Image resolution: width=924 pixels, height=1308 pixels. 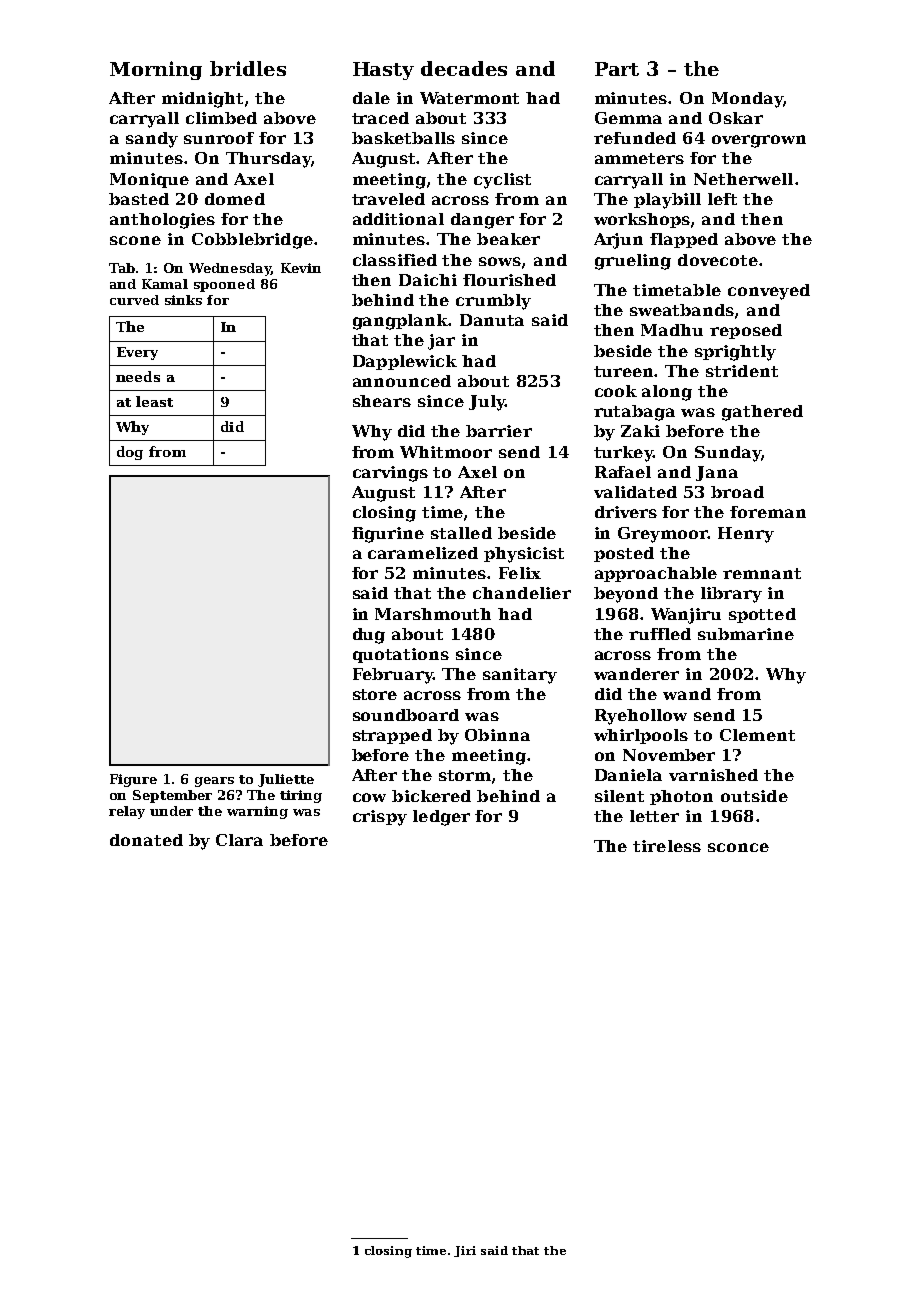 What do you see at coordinates (138, 376) in the document?
I see `needs` at bounding box center [138, 376].
